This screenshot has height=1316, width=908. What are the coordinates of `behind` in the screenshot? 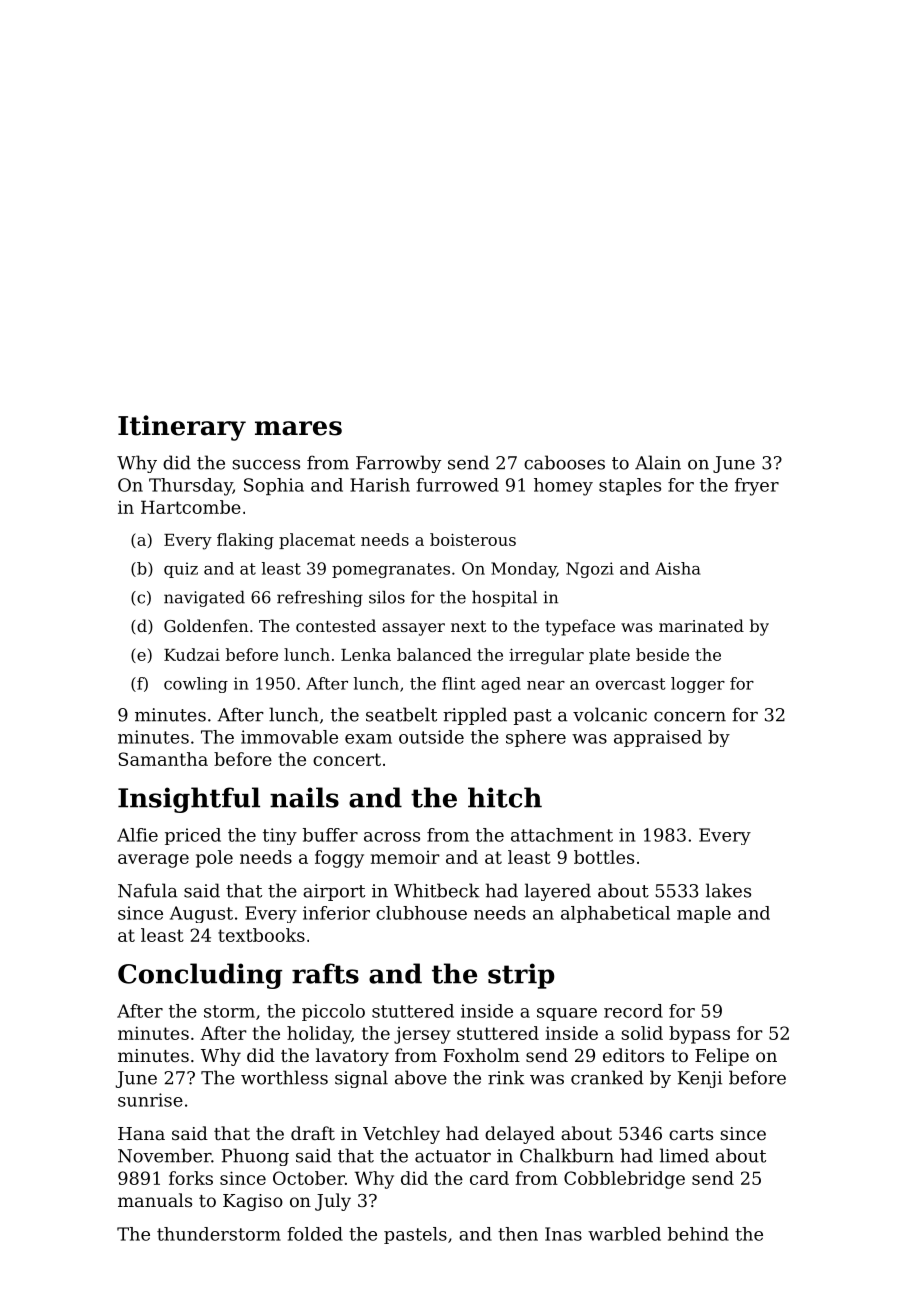 It's located at (698, 1234).
